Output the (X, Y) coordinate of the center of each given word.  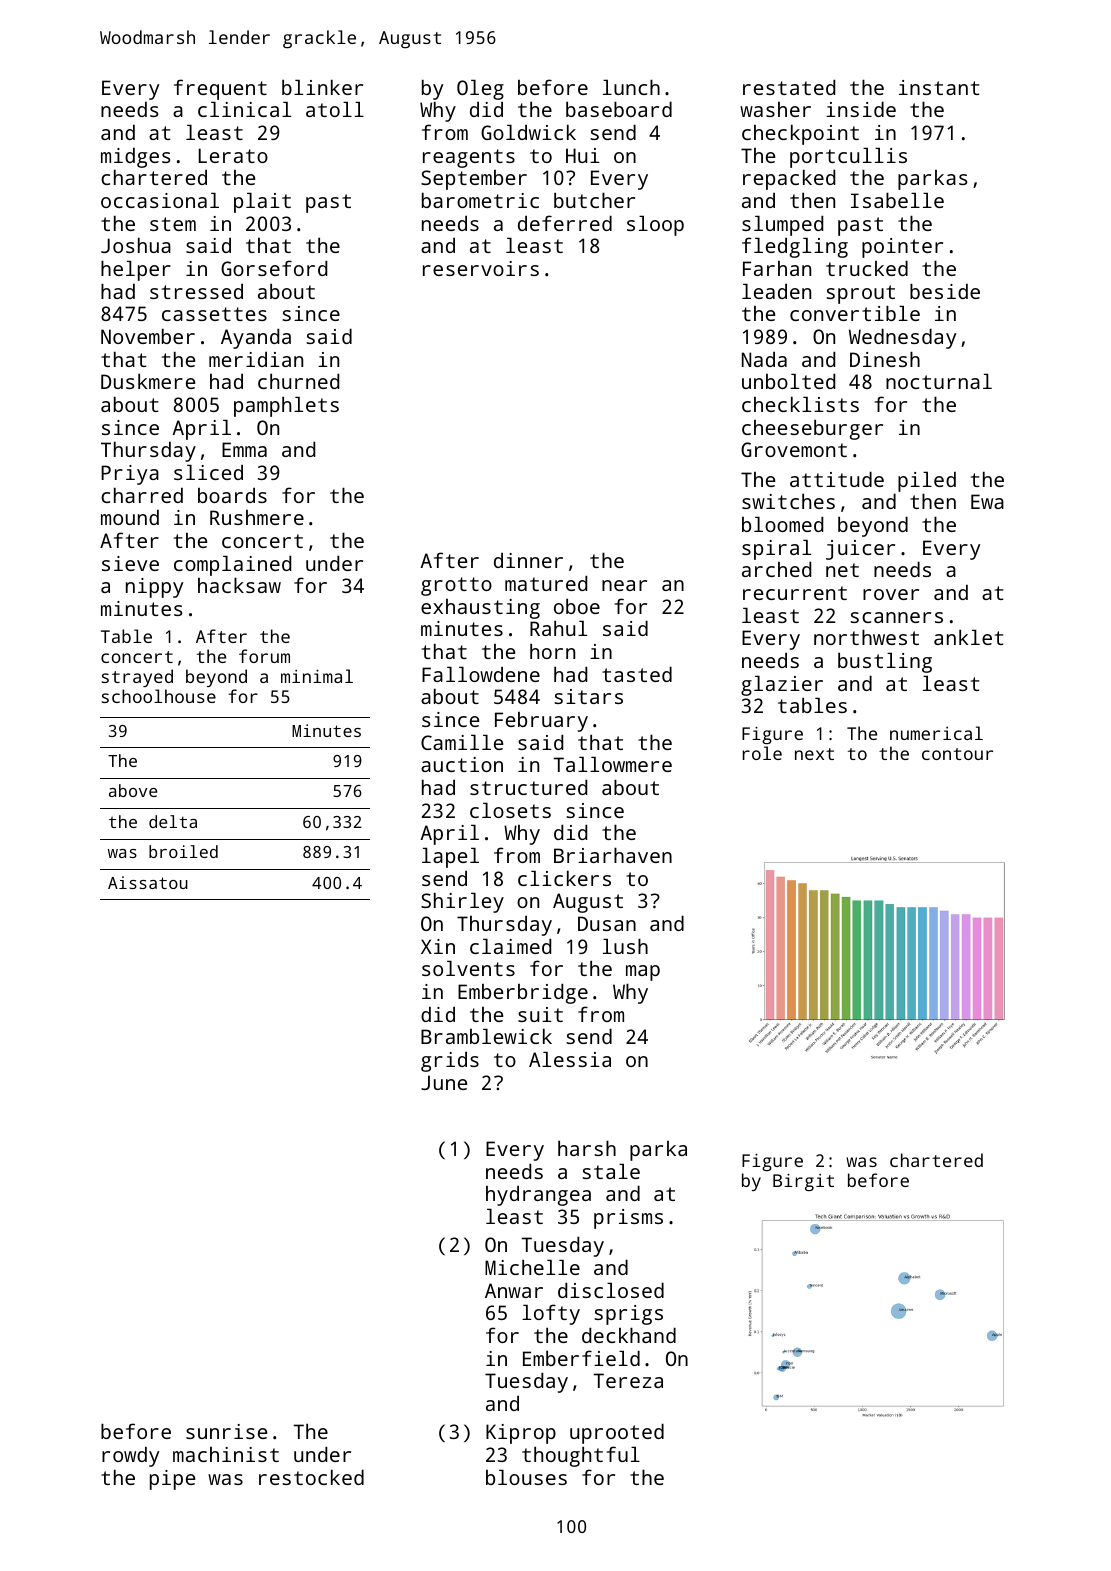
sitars (588, 696)
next (814, 754)
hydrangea (538, 1196)
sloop (655, 225)
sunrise (226, 1431)
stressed (196, 291)
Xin (438, 946)
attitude (837, 479)
